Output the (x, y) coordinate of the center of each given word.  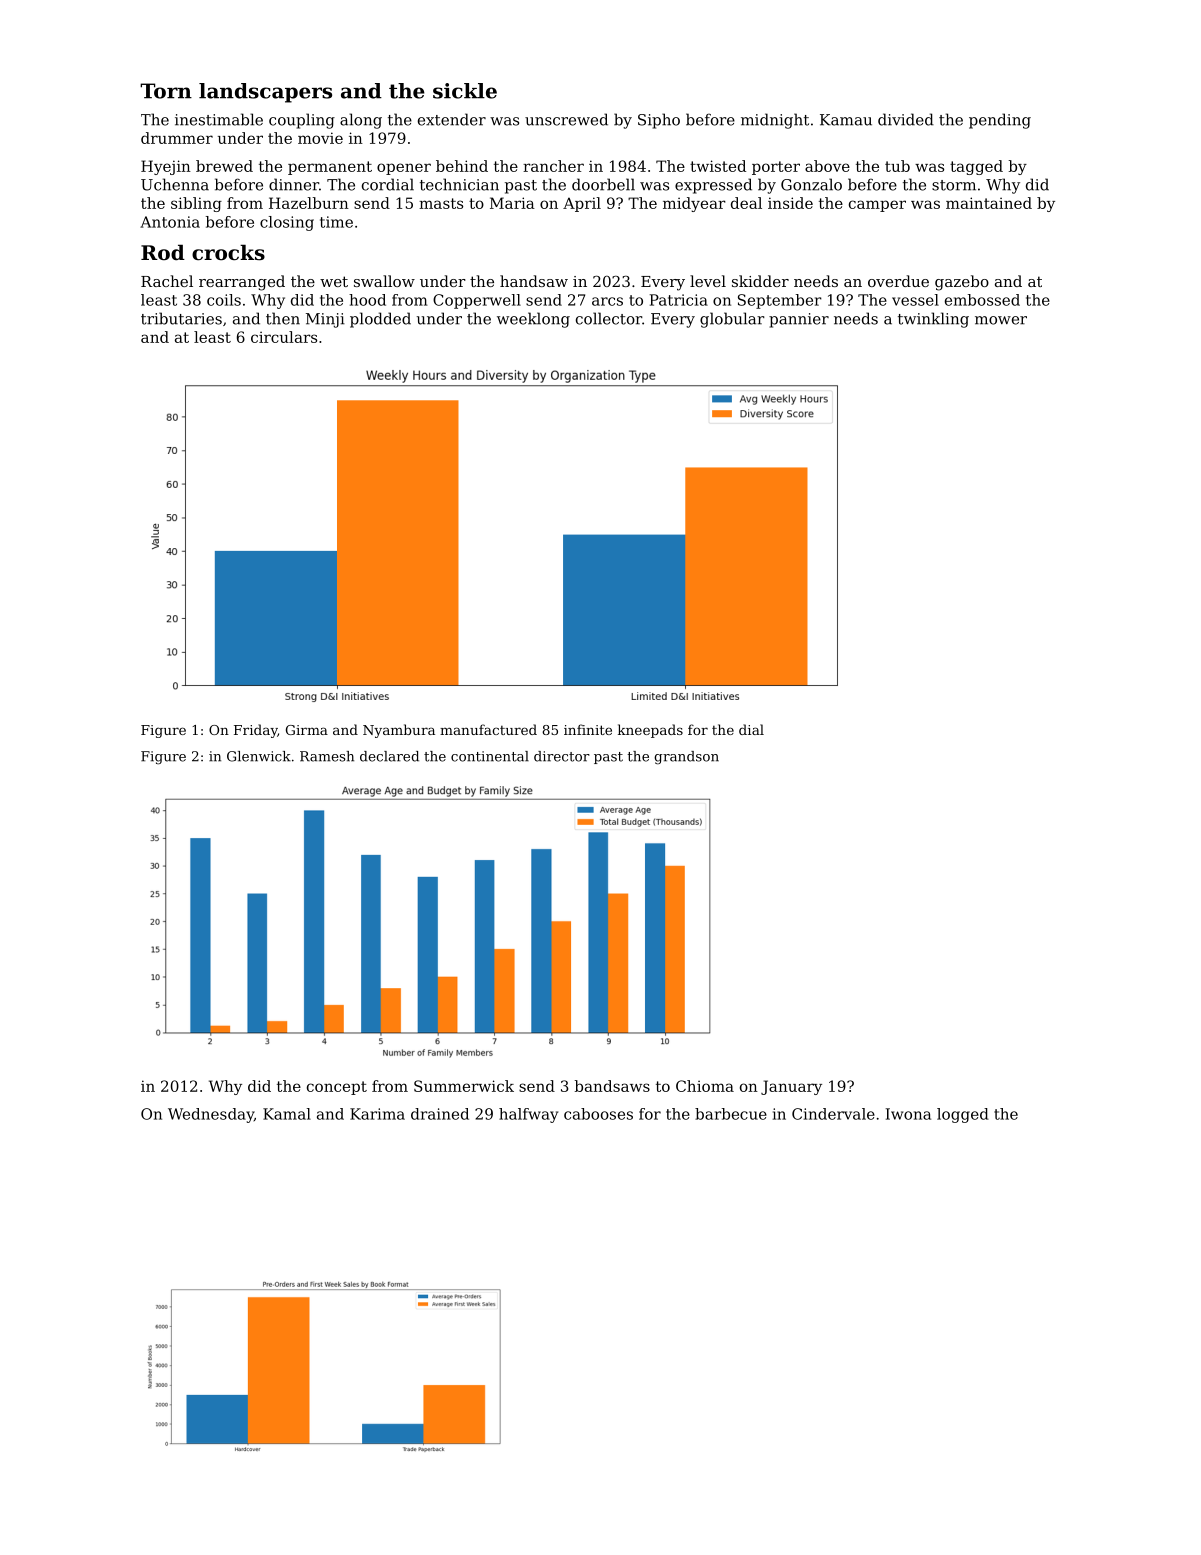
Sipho (659, 121)
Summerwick (464, 1086)
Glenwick (259, 756)
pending (1000, 121)
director (562, 756)
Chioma (705, 1086)
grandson (686, 758)
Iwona (908, 1114)
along (361, 121)
